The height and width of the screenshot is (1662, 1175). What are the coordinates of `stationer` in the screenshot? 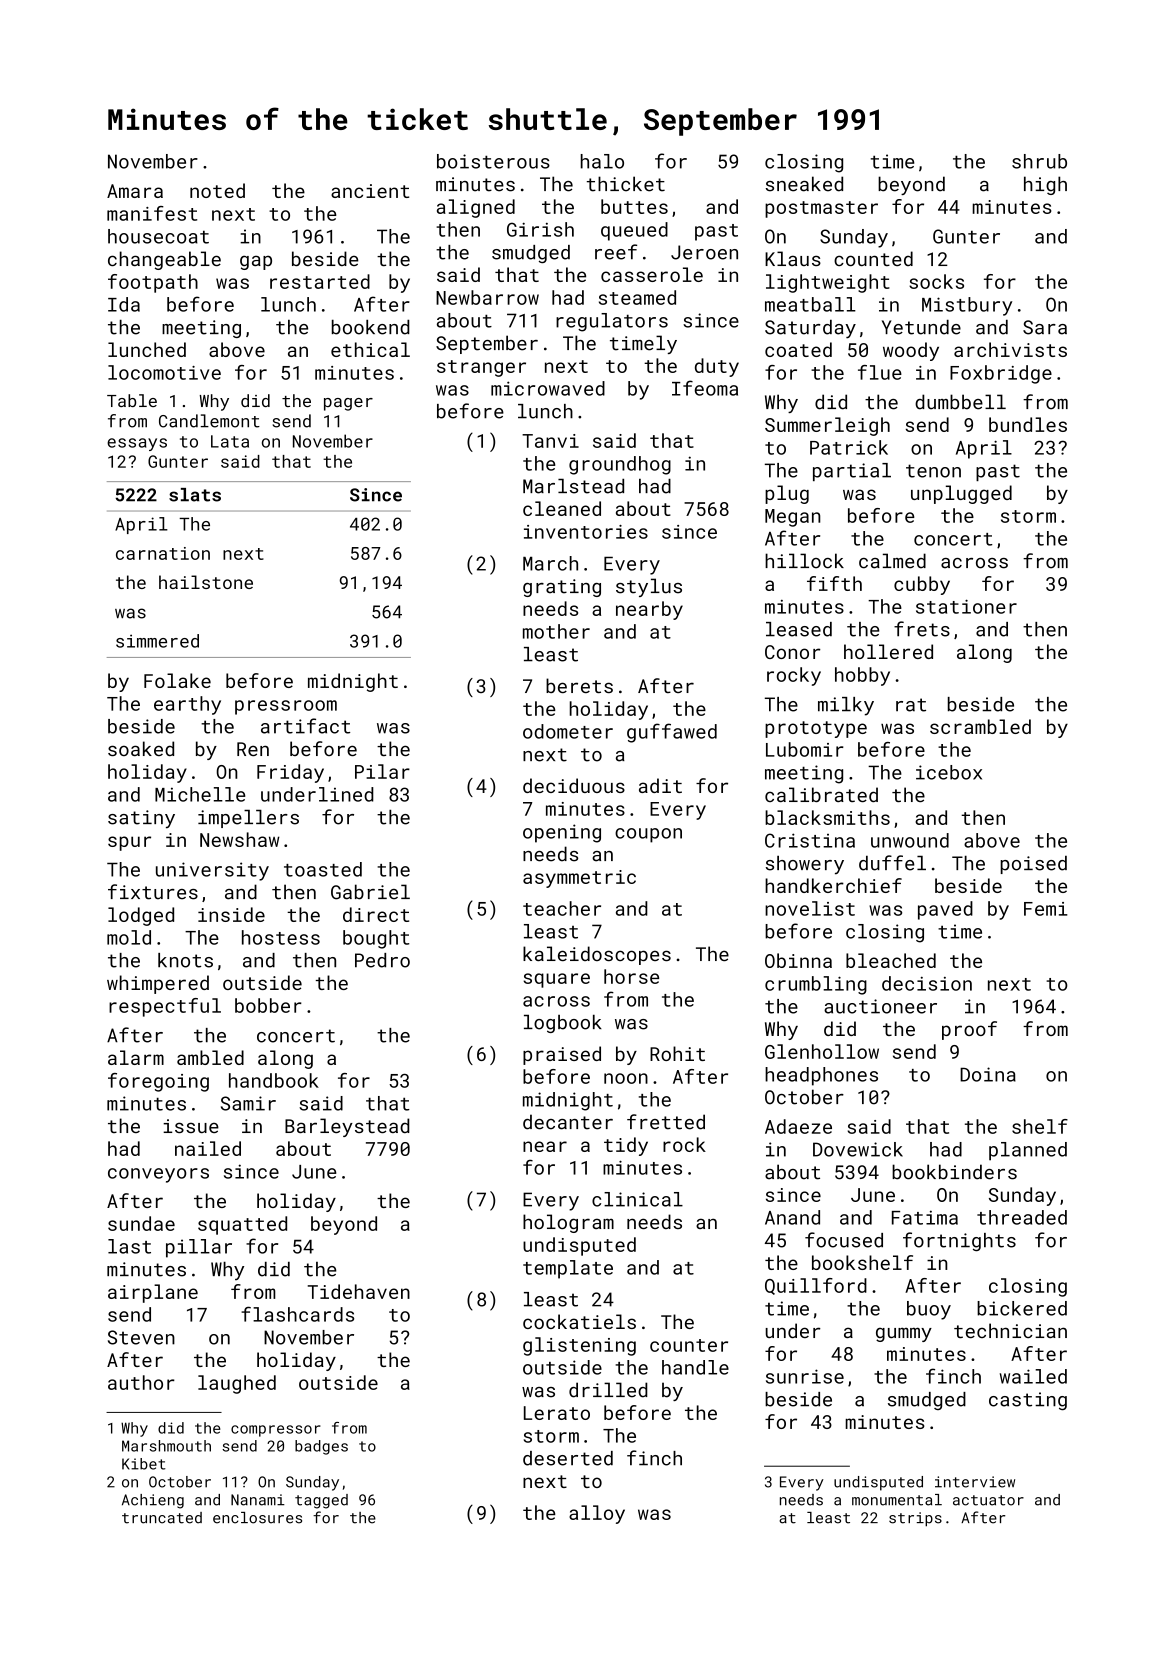 It's located at (966, 606).
